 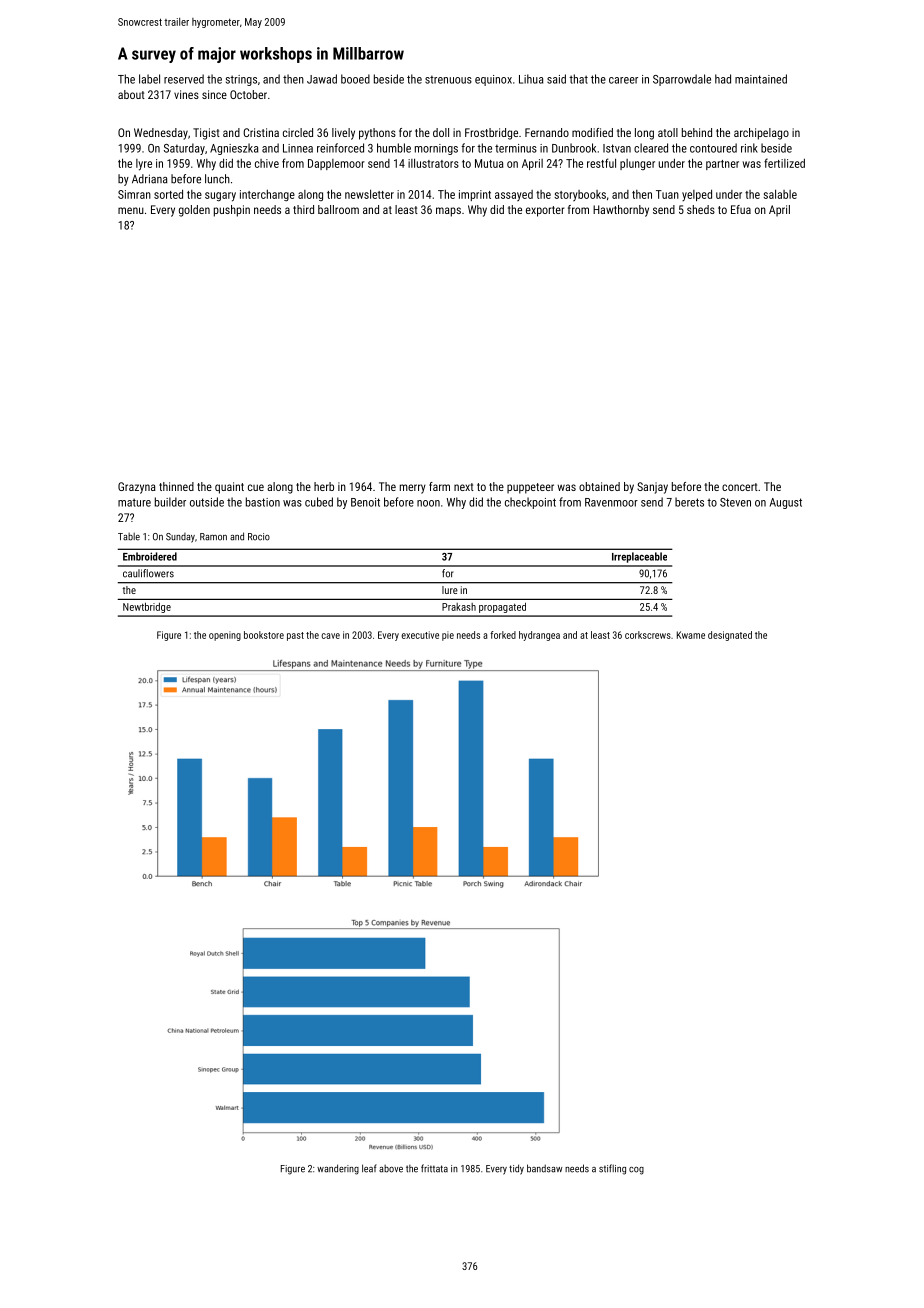 I want to click on golden, so click(x=194, y=211).
